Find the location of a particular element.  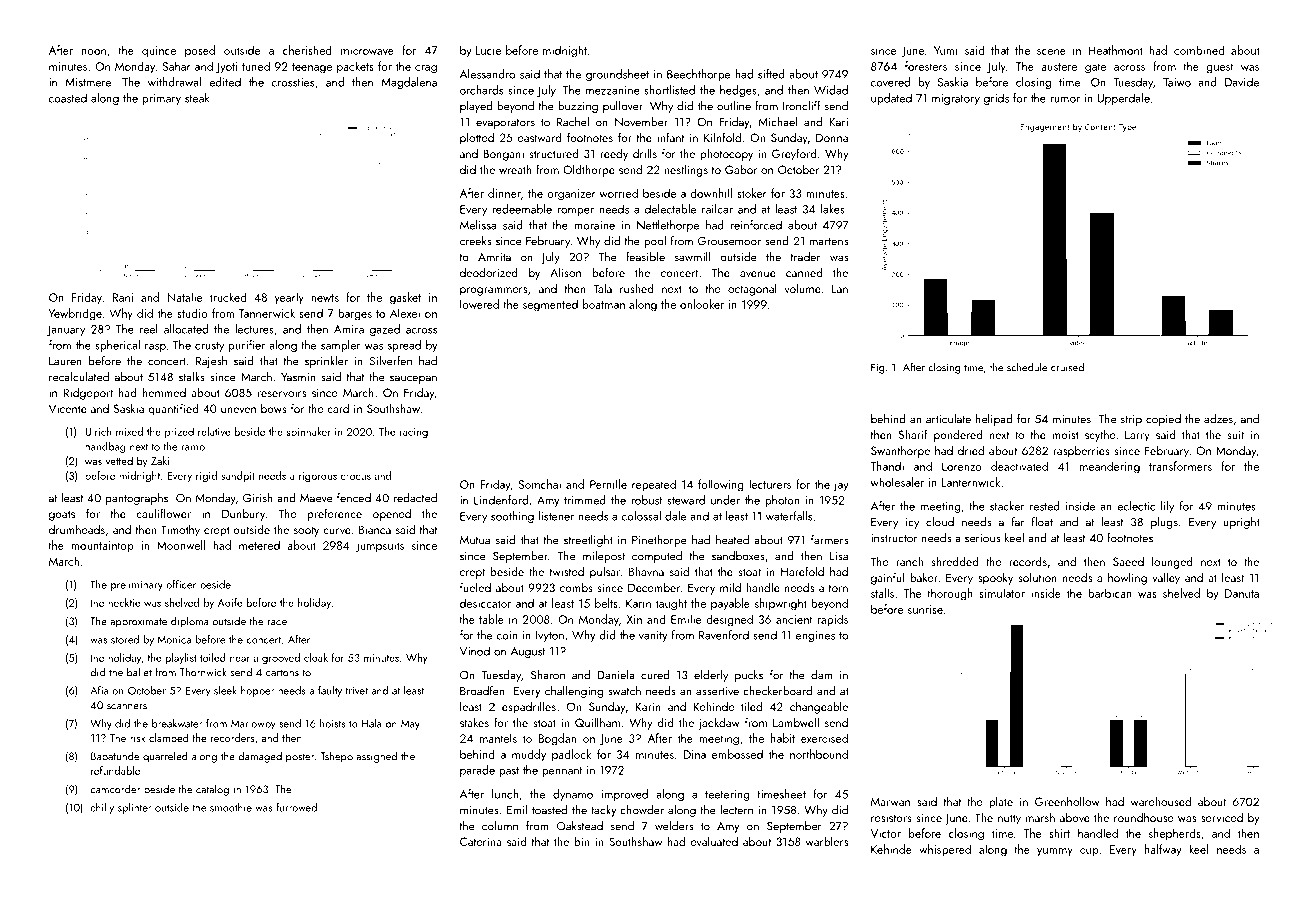

upright is located at coordinates (1242, 523).
